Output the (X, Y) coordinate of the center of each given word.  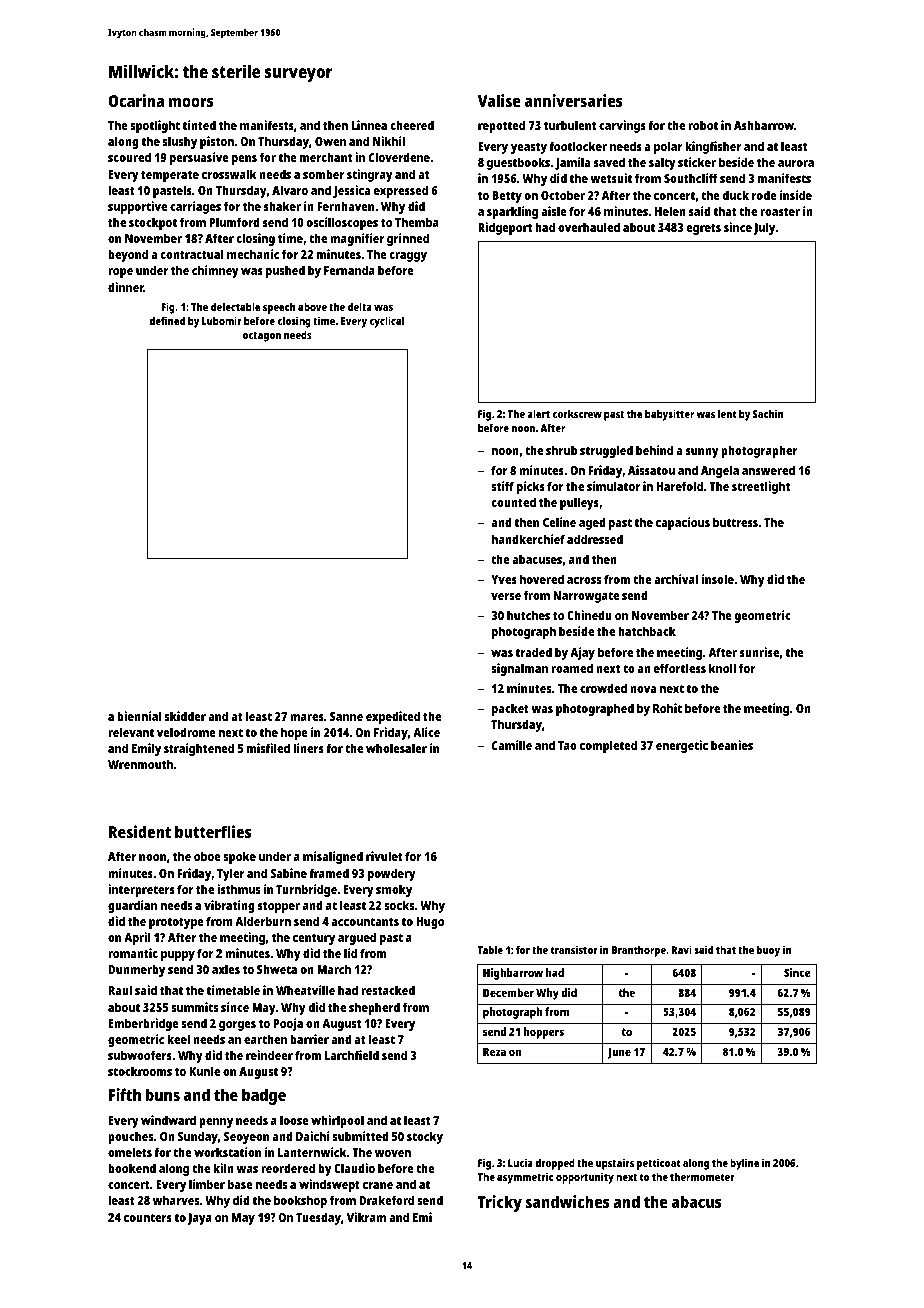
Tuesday (318, 1218)
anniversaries (574, 100)
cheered (412, 125)
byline (745, 1164)
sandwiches (568, 1201)
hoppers (544, 1033)
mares (307, 717)
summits (194, 1007)
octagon (261, 337)
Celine (559, 522)
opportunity (585, 1178)
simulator (613, 486)
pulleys (579, 503)
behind (654, 450)
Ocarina (136, 100)
